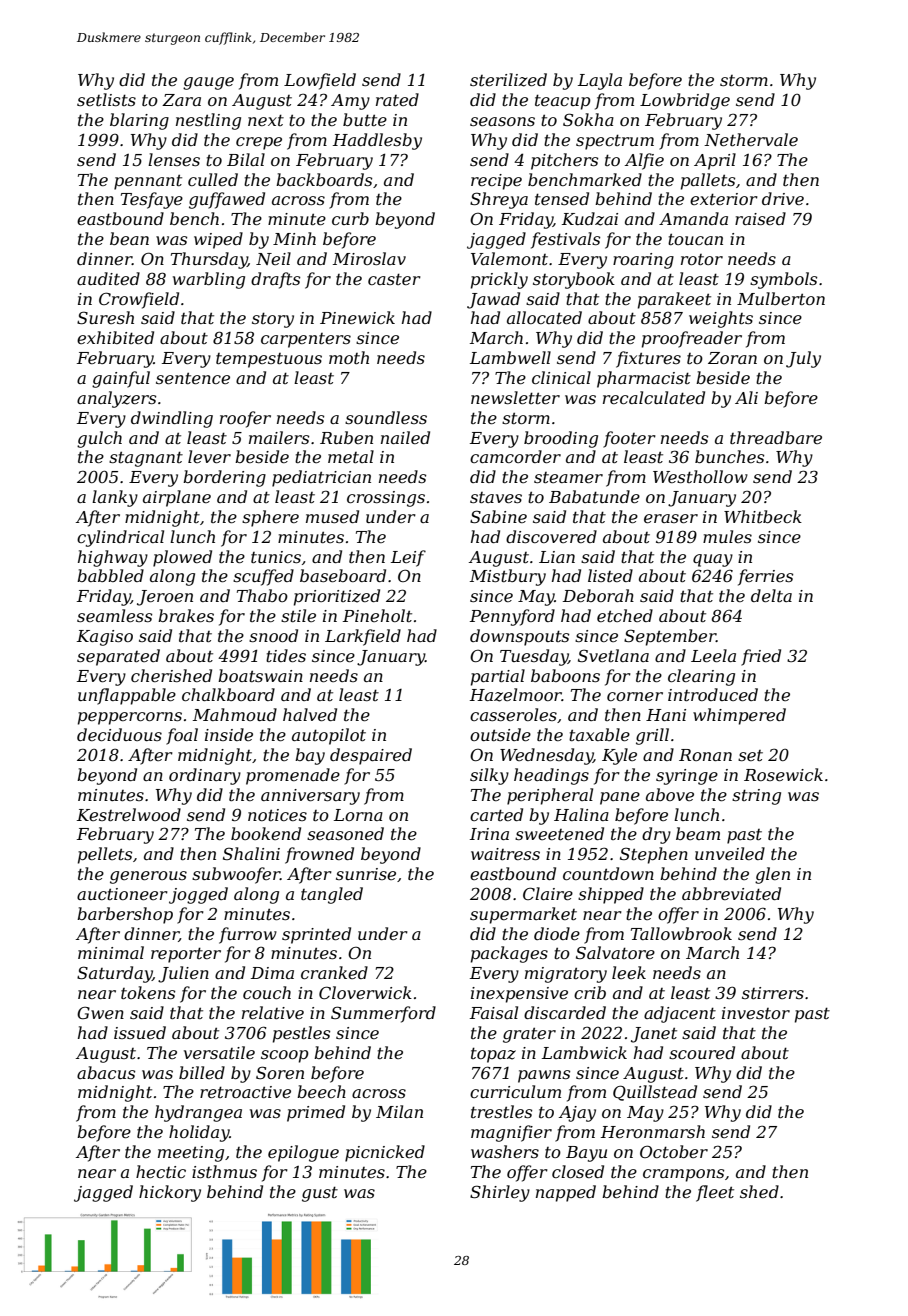 The height and width of the document is (1316, 908). What do you see at coordinates (698, 833) in the document?
I see `beam` at bounding box center [698, 833].
